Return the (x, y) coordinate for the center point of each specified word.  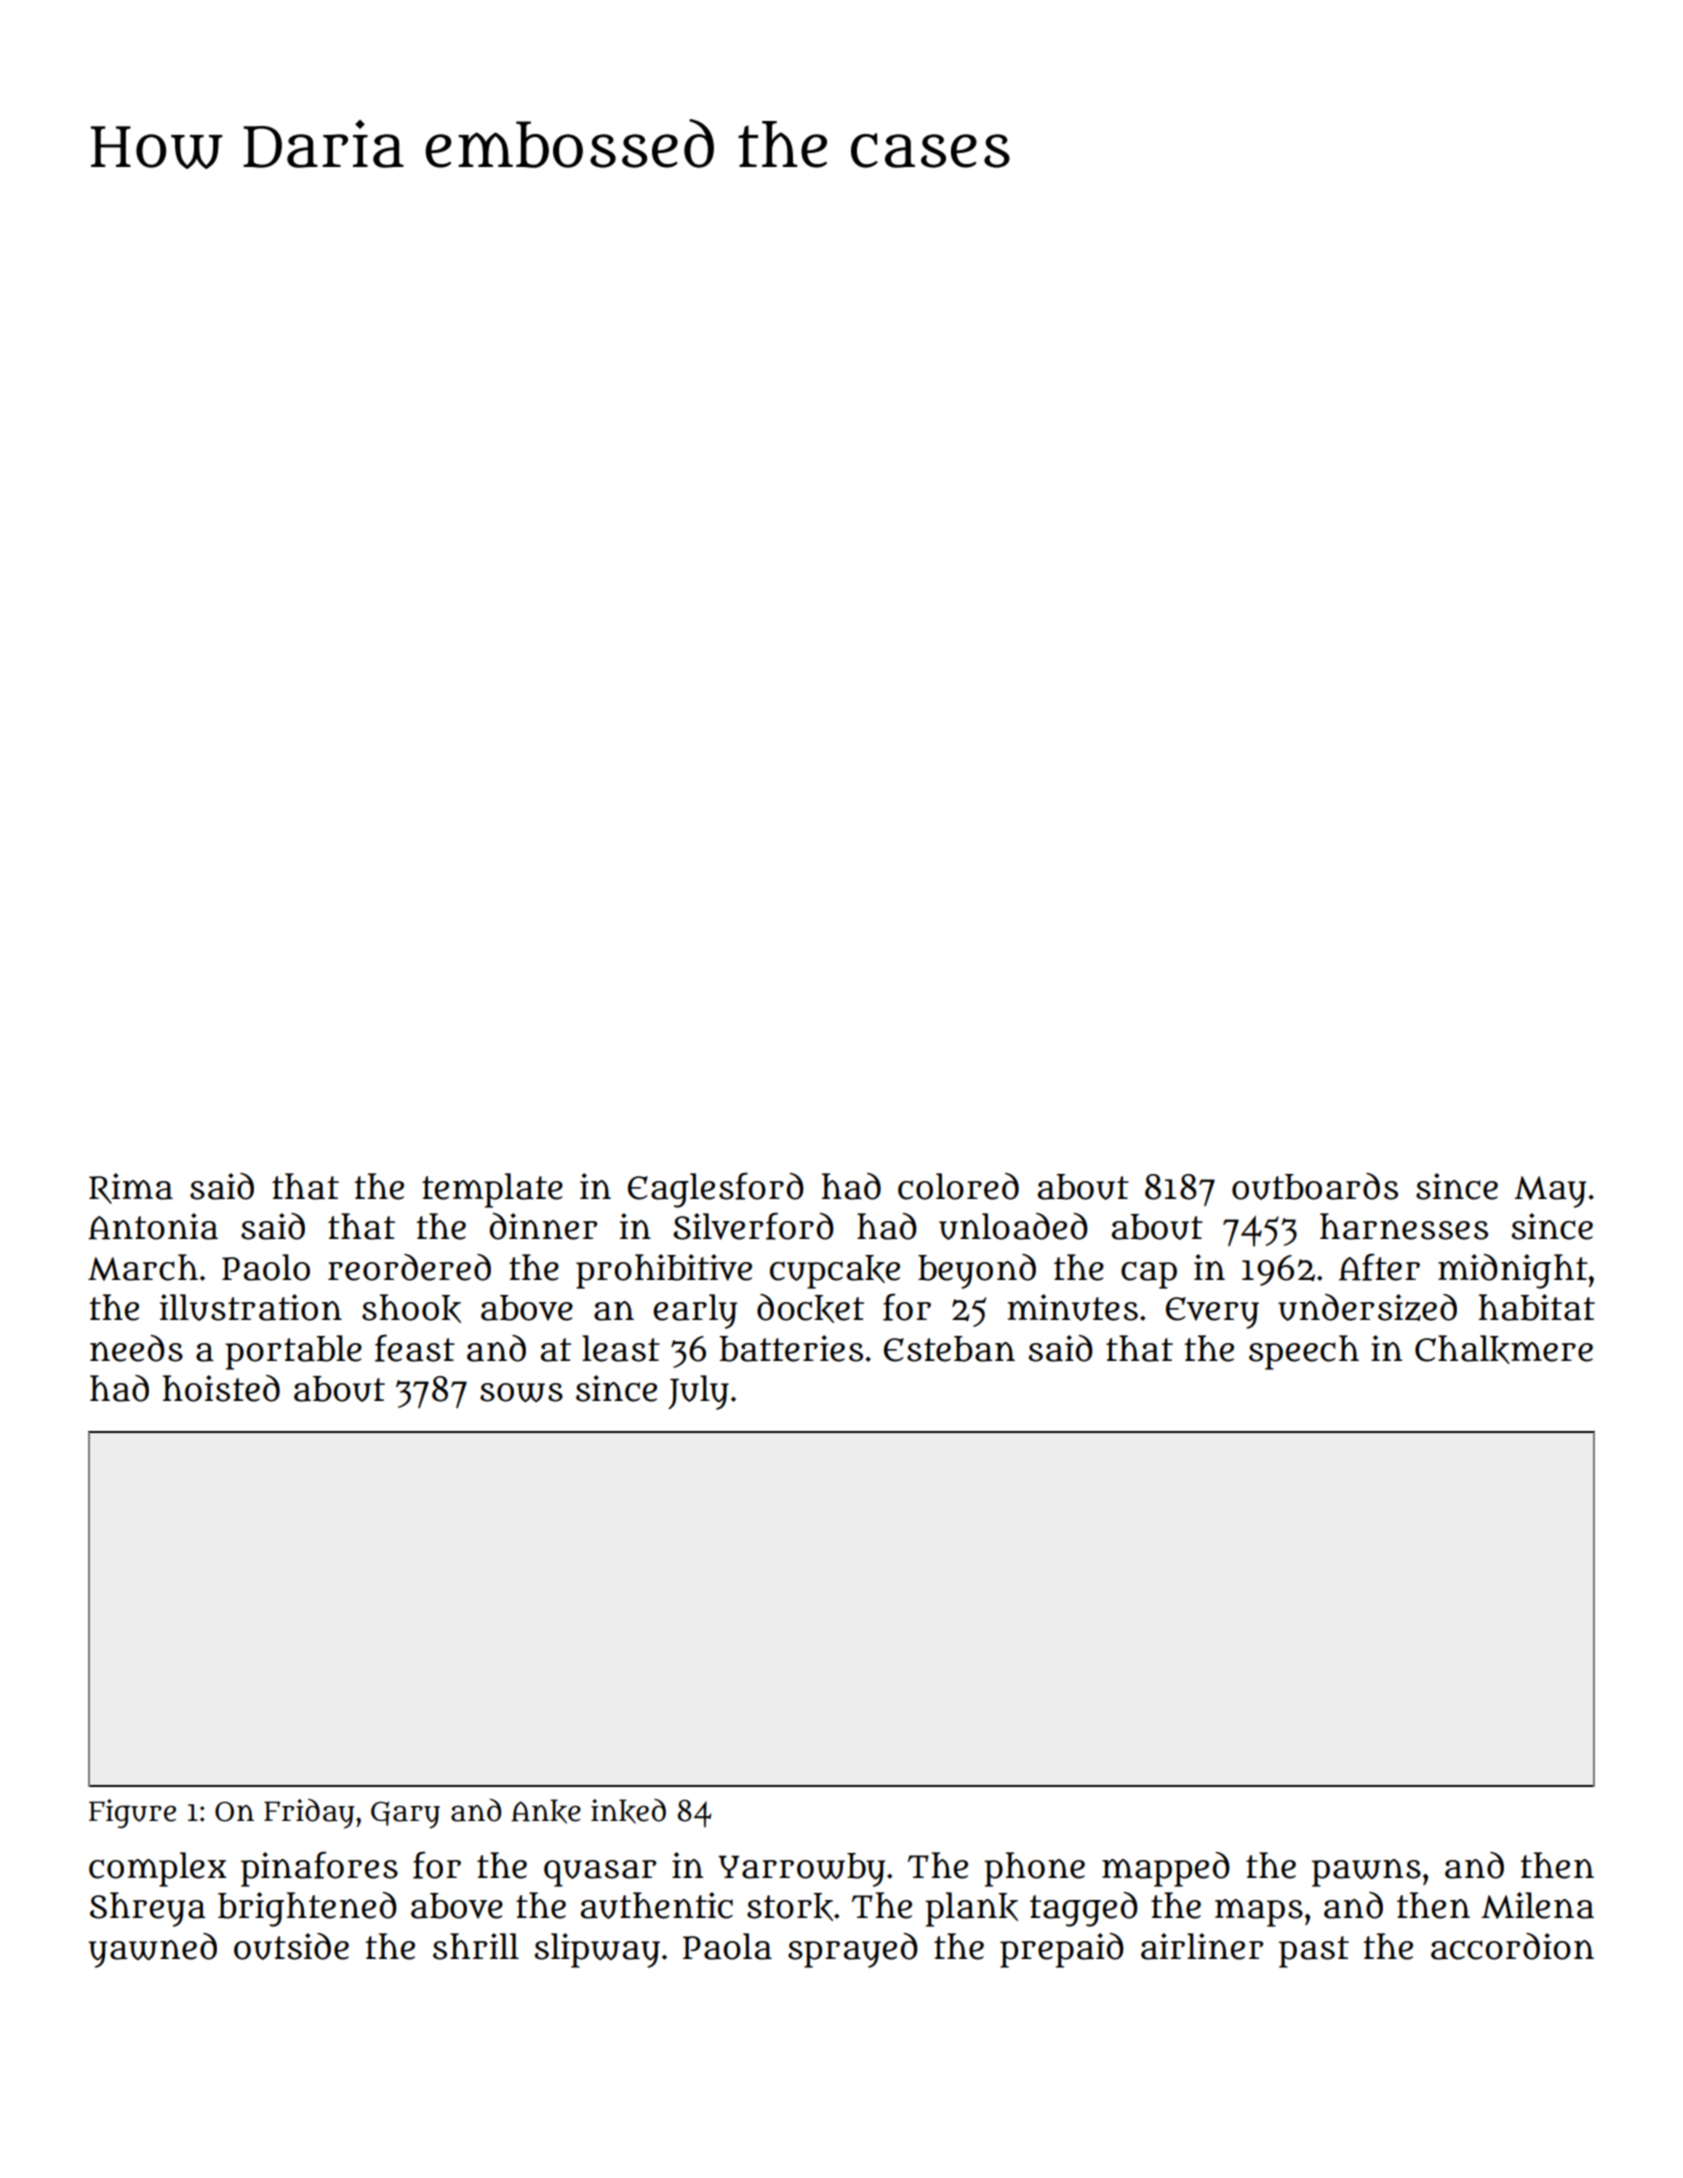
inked (628, 1811)
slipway (597, 1950)
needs (136, 1348)
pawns (1366, 1873)
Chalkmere (1504, 1349)
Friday (309, 1814)
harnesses (1404, 1226)
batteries (791, 1348)
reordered (409, 1267)
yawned (152, 1950)
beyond (977, 1271)
